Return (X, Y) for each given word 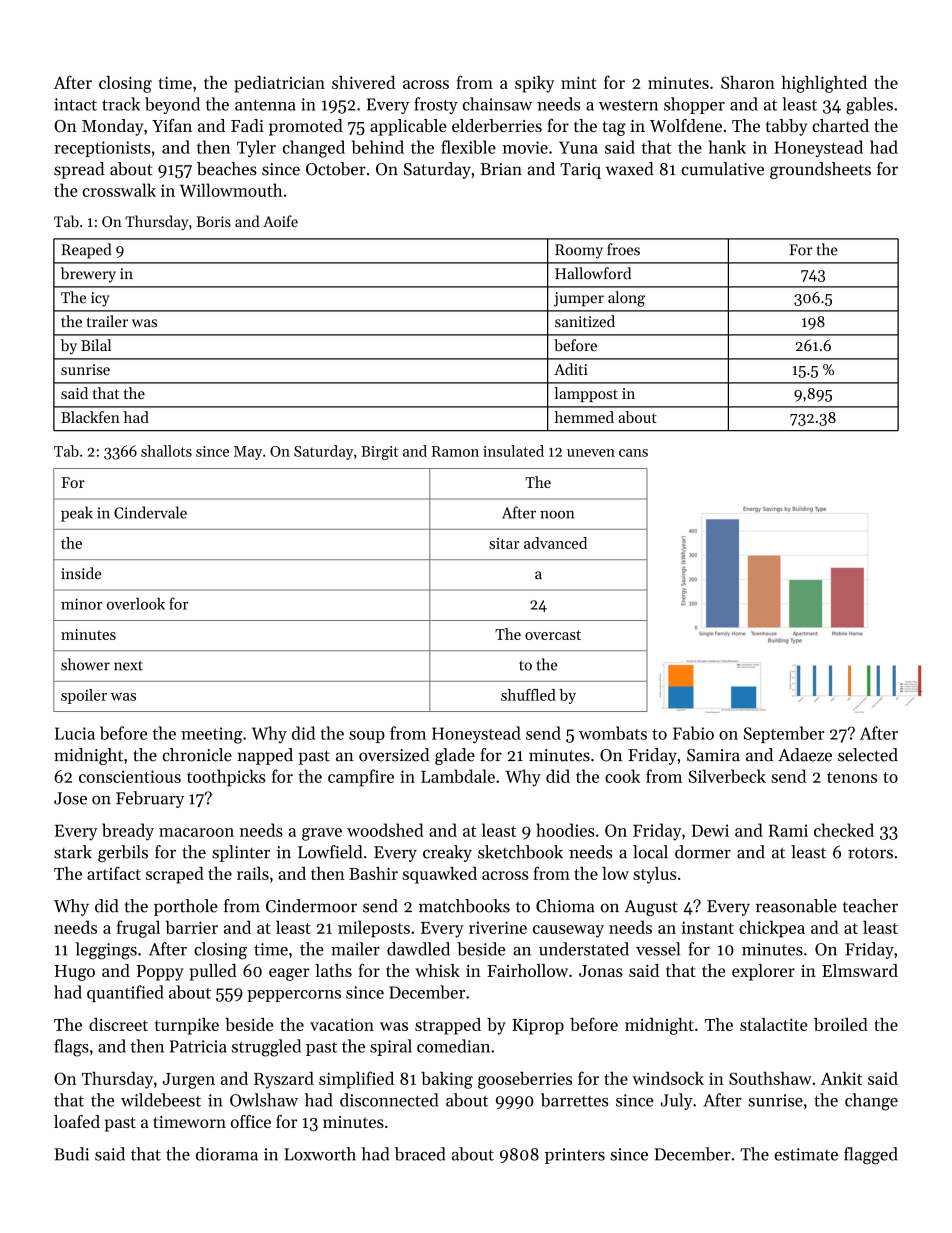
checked (844, 830)
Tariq (580, 171)
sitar (504, 543)
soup (367, 737)
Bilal (96, 345)
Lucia (75, 733)
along (626, 299)
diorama (227, 1154)
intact (75, 104)
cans (633, 453)
